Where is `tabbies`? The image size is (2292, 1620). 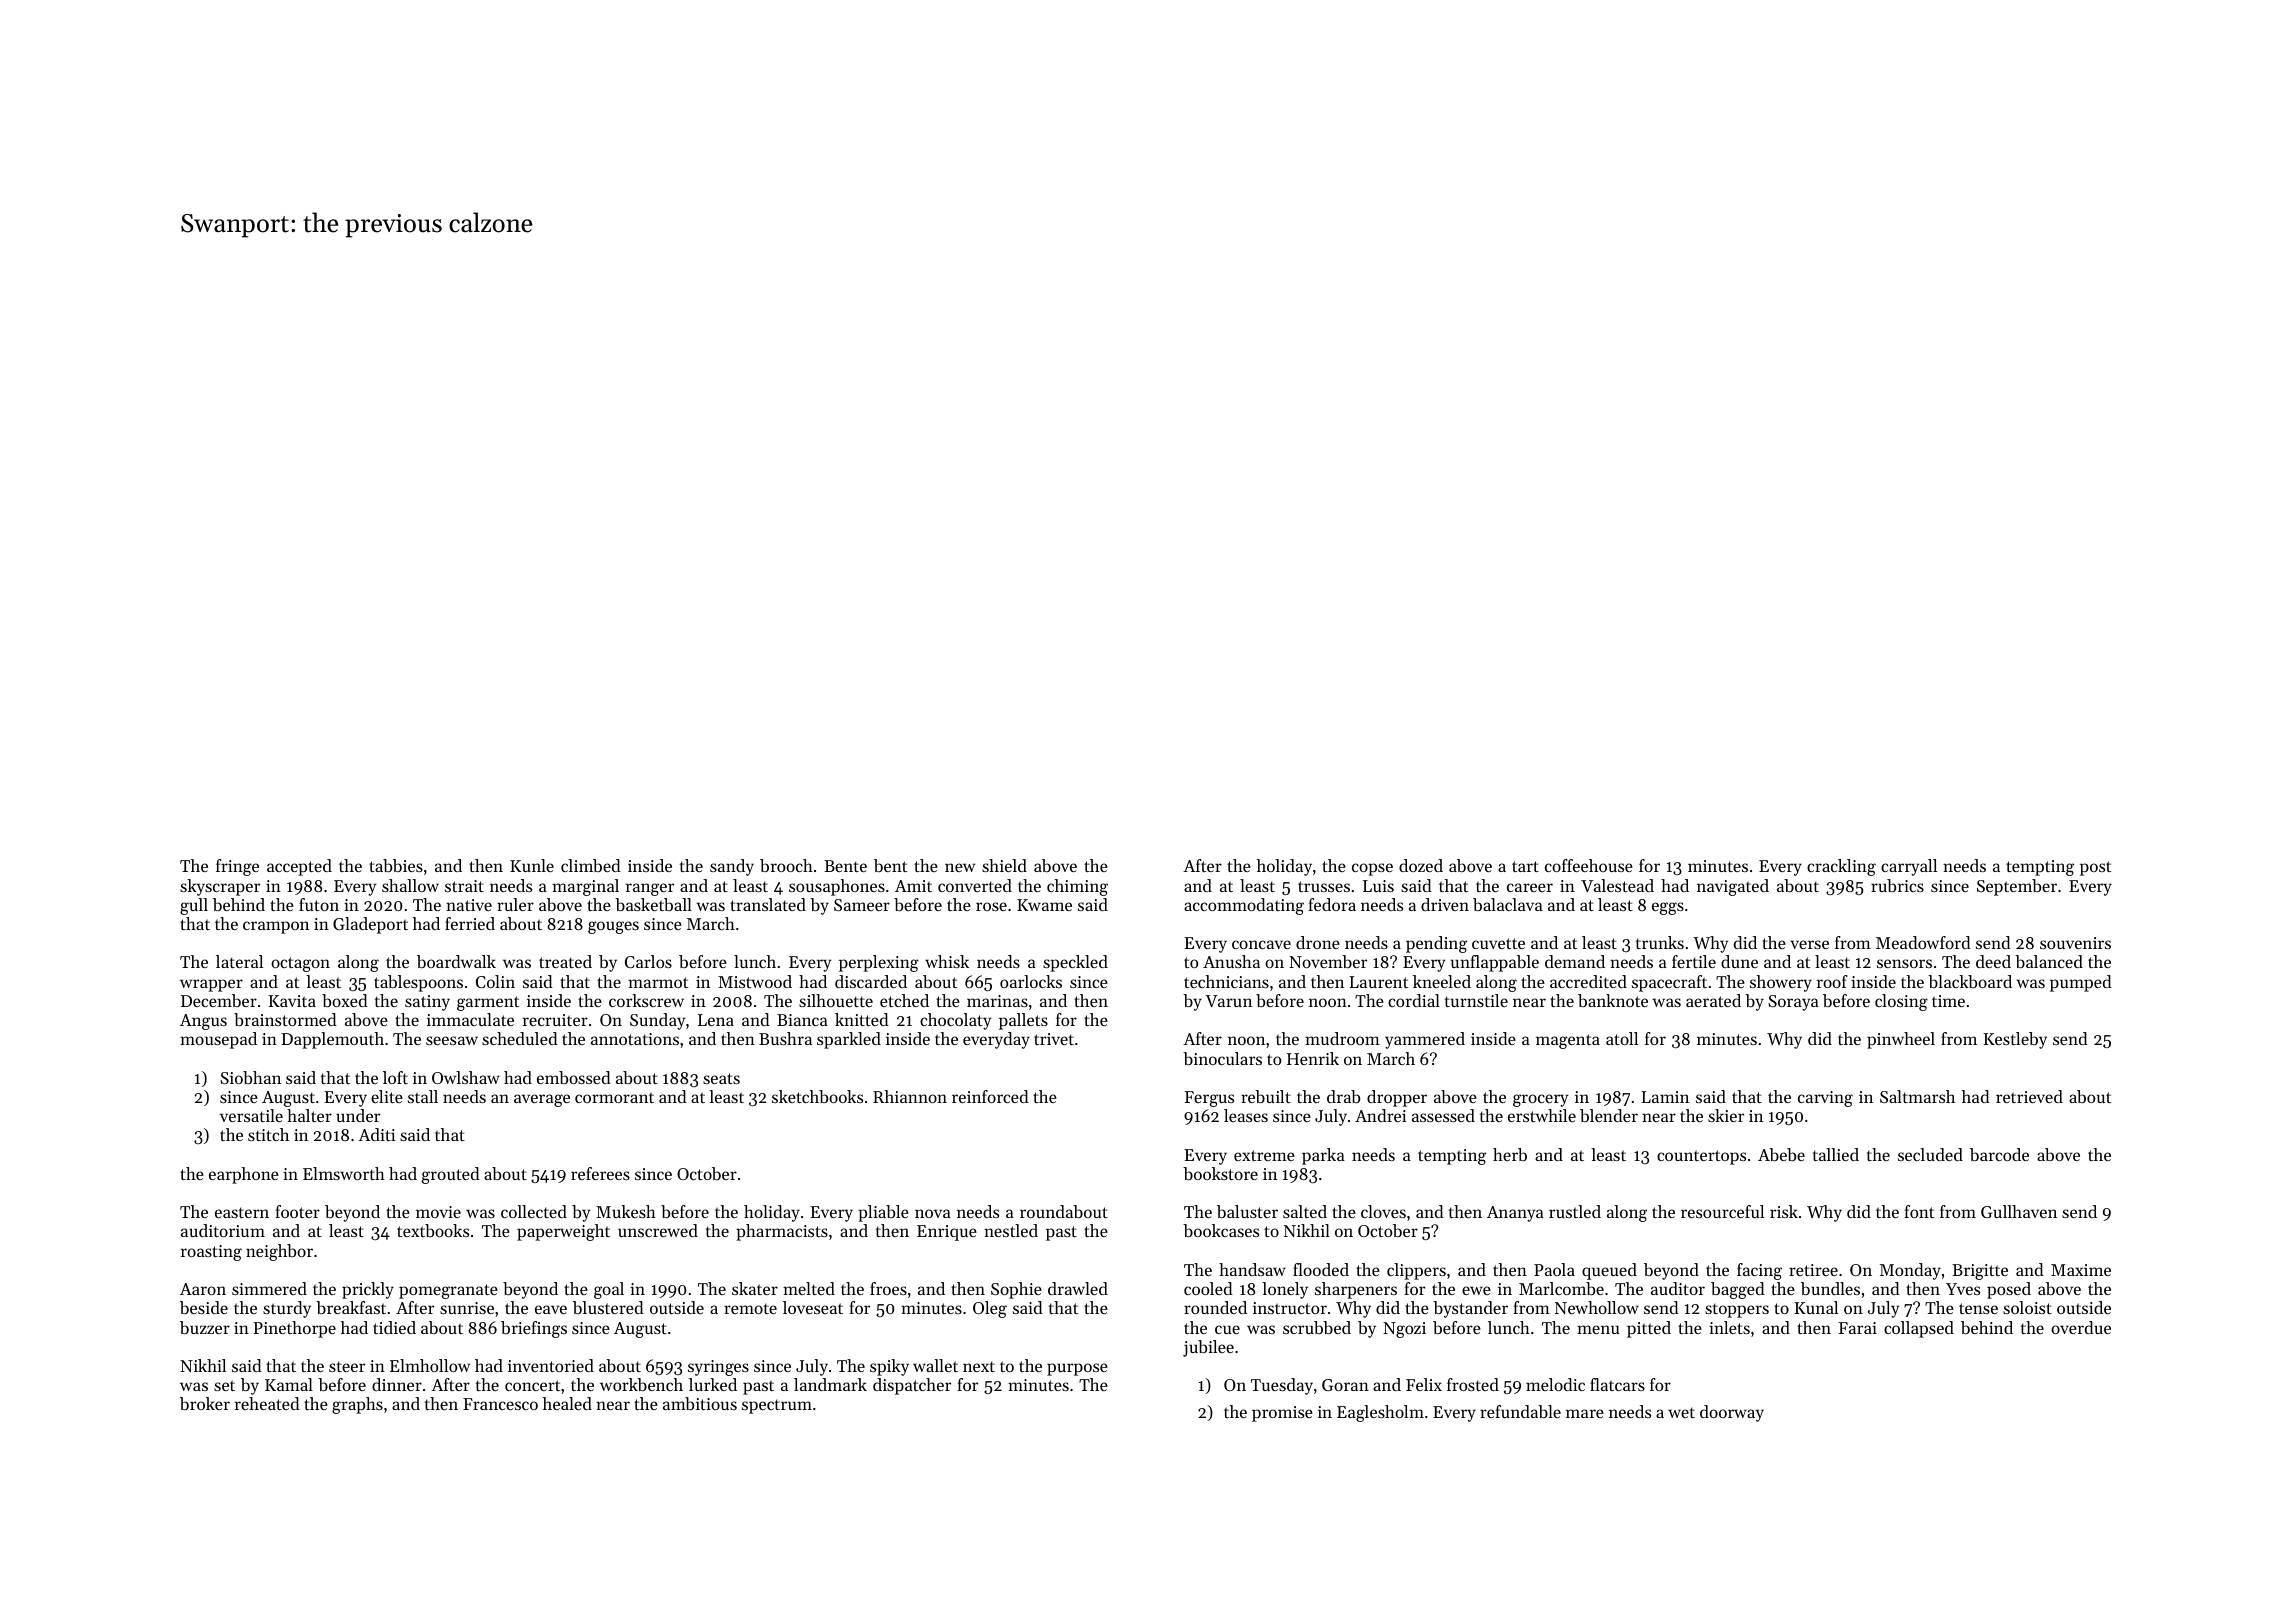 tabbies is located at coordinates (396, 865).
